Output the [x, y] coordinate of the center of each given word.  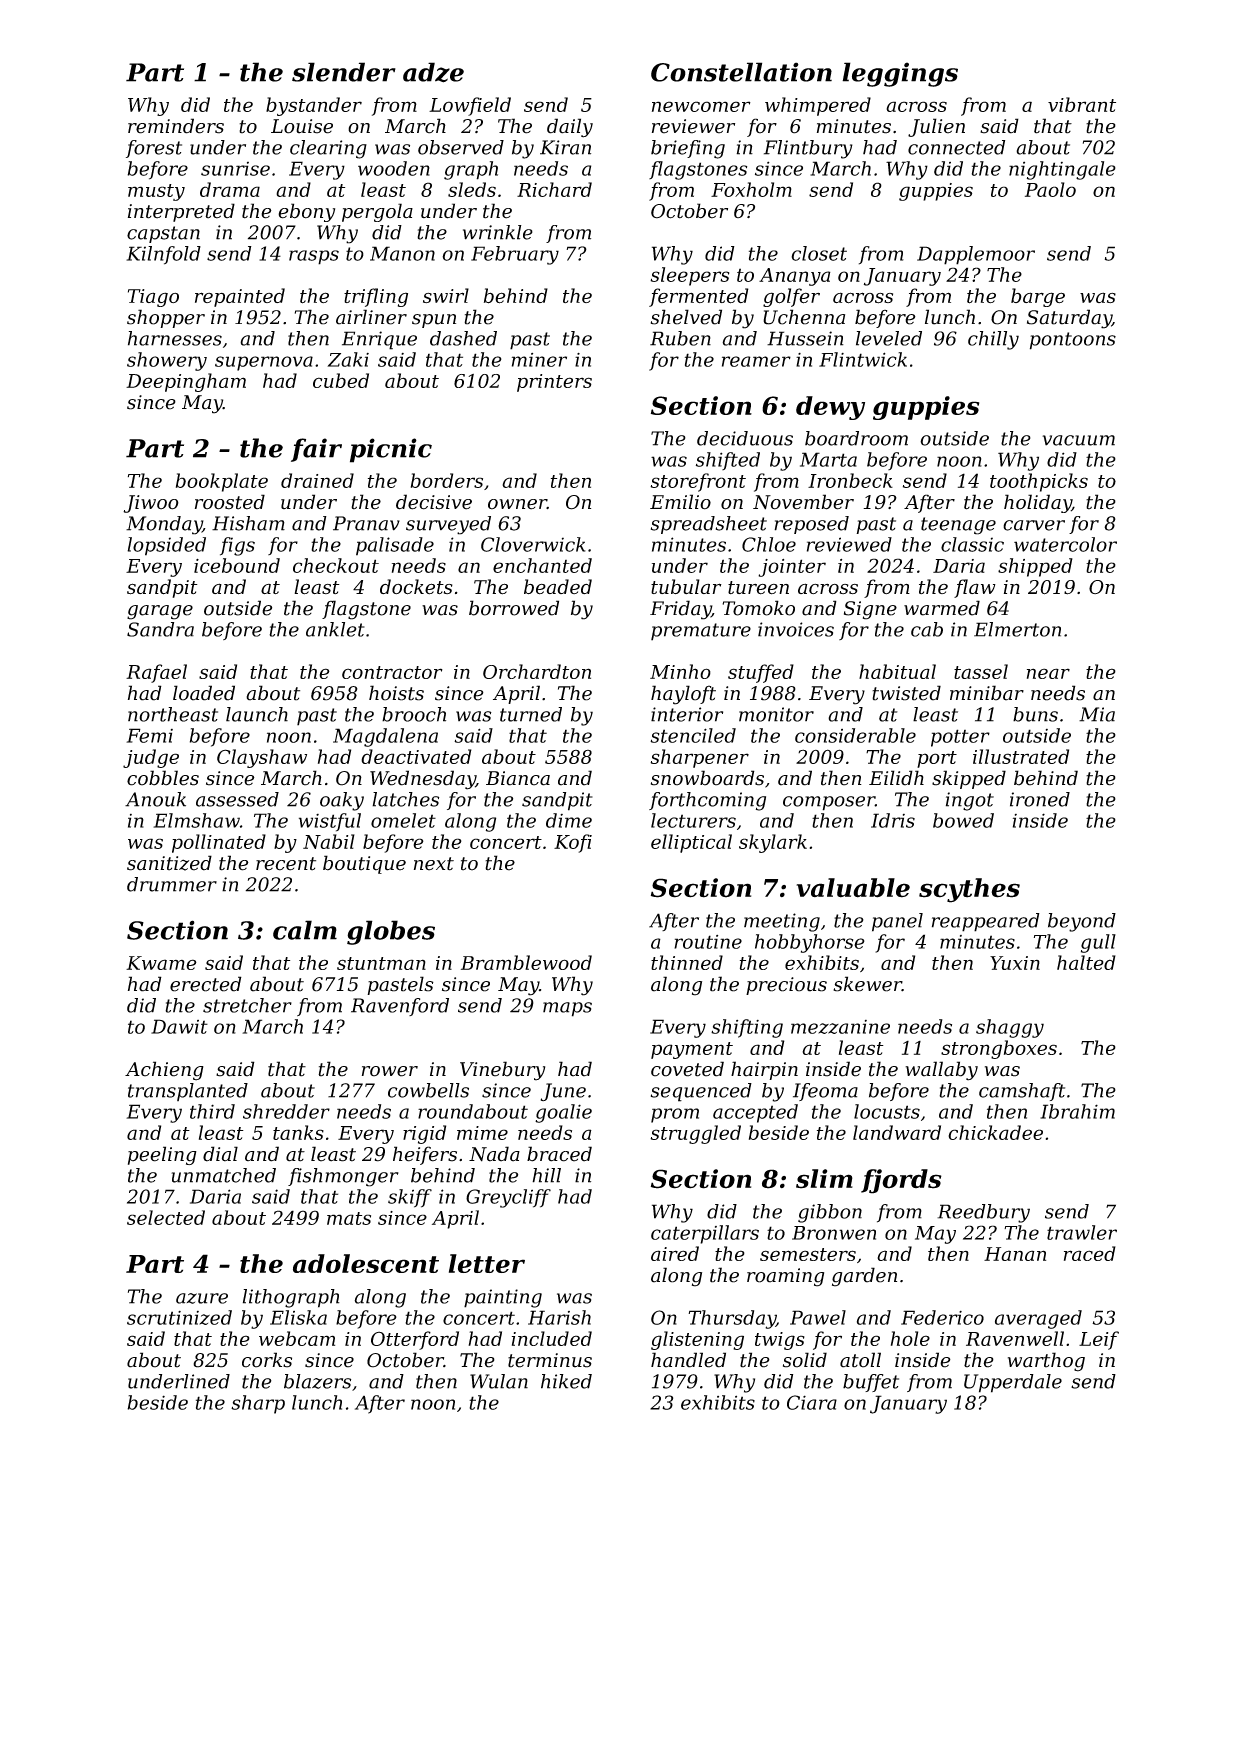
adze [433, 72]
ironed [1040, 799]
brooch [414, 714]
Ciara [812, 1402]
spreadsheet [709, 525]
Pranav [366, 523]
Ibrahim [1077, 1111]
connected [956, 147]
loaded [204, 693]
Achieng [164, 1071]
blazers [317, 1381]
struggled [695, 1134]
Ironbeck [850, 480]
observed [461, 147]
